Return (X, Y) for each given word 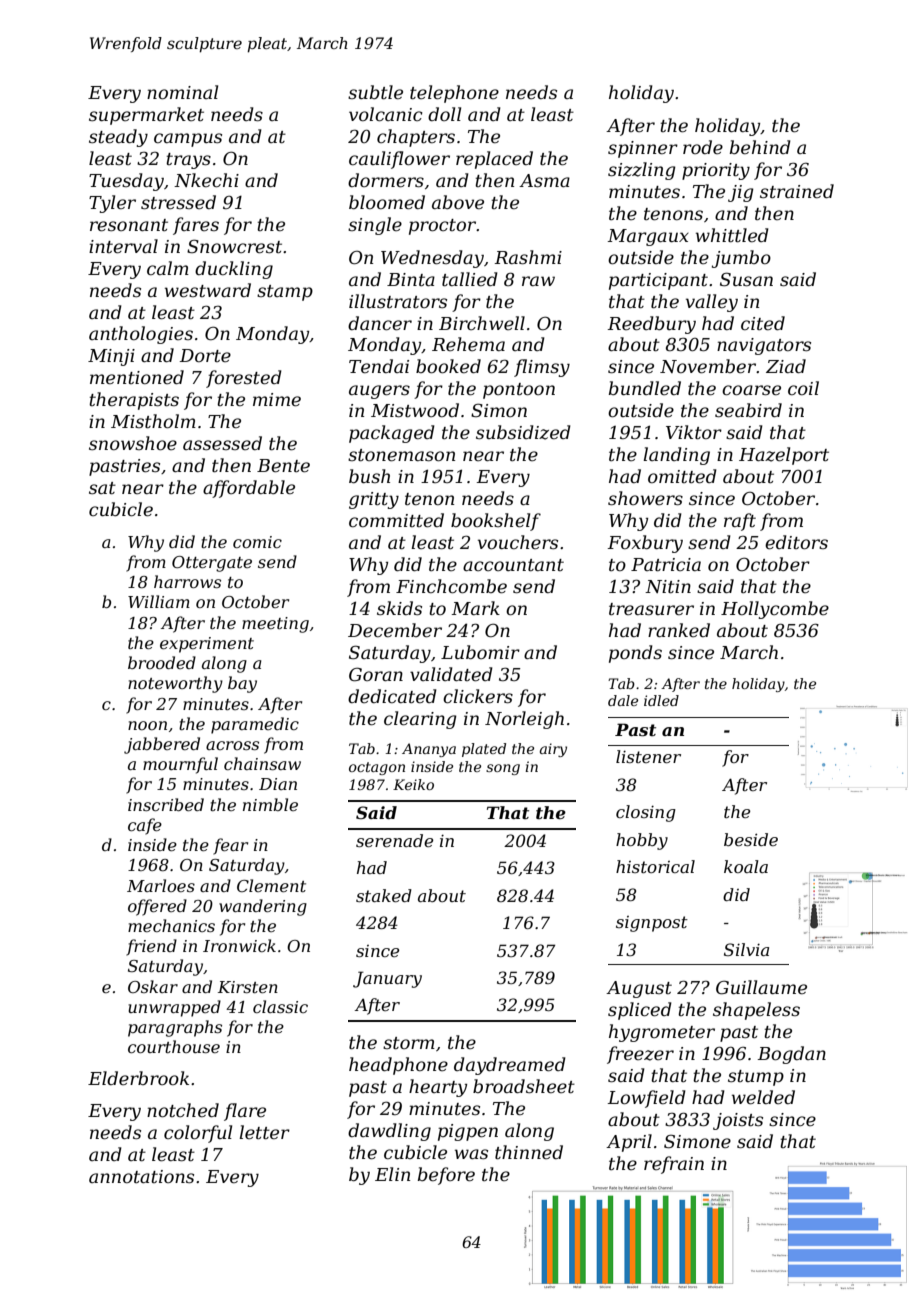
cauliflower (399, 160)
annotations (141, 1177)
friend (151, 947)
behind (760, 147)
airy (553, 750)
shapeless (756, 1011)
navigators (764, 346)
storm (409, 1043)
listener (648, 756)
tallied (470, 279)
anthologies (141, 335)
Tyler (112, 204)
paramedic (255, 725)
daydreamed (510, 1066)
